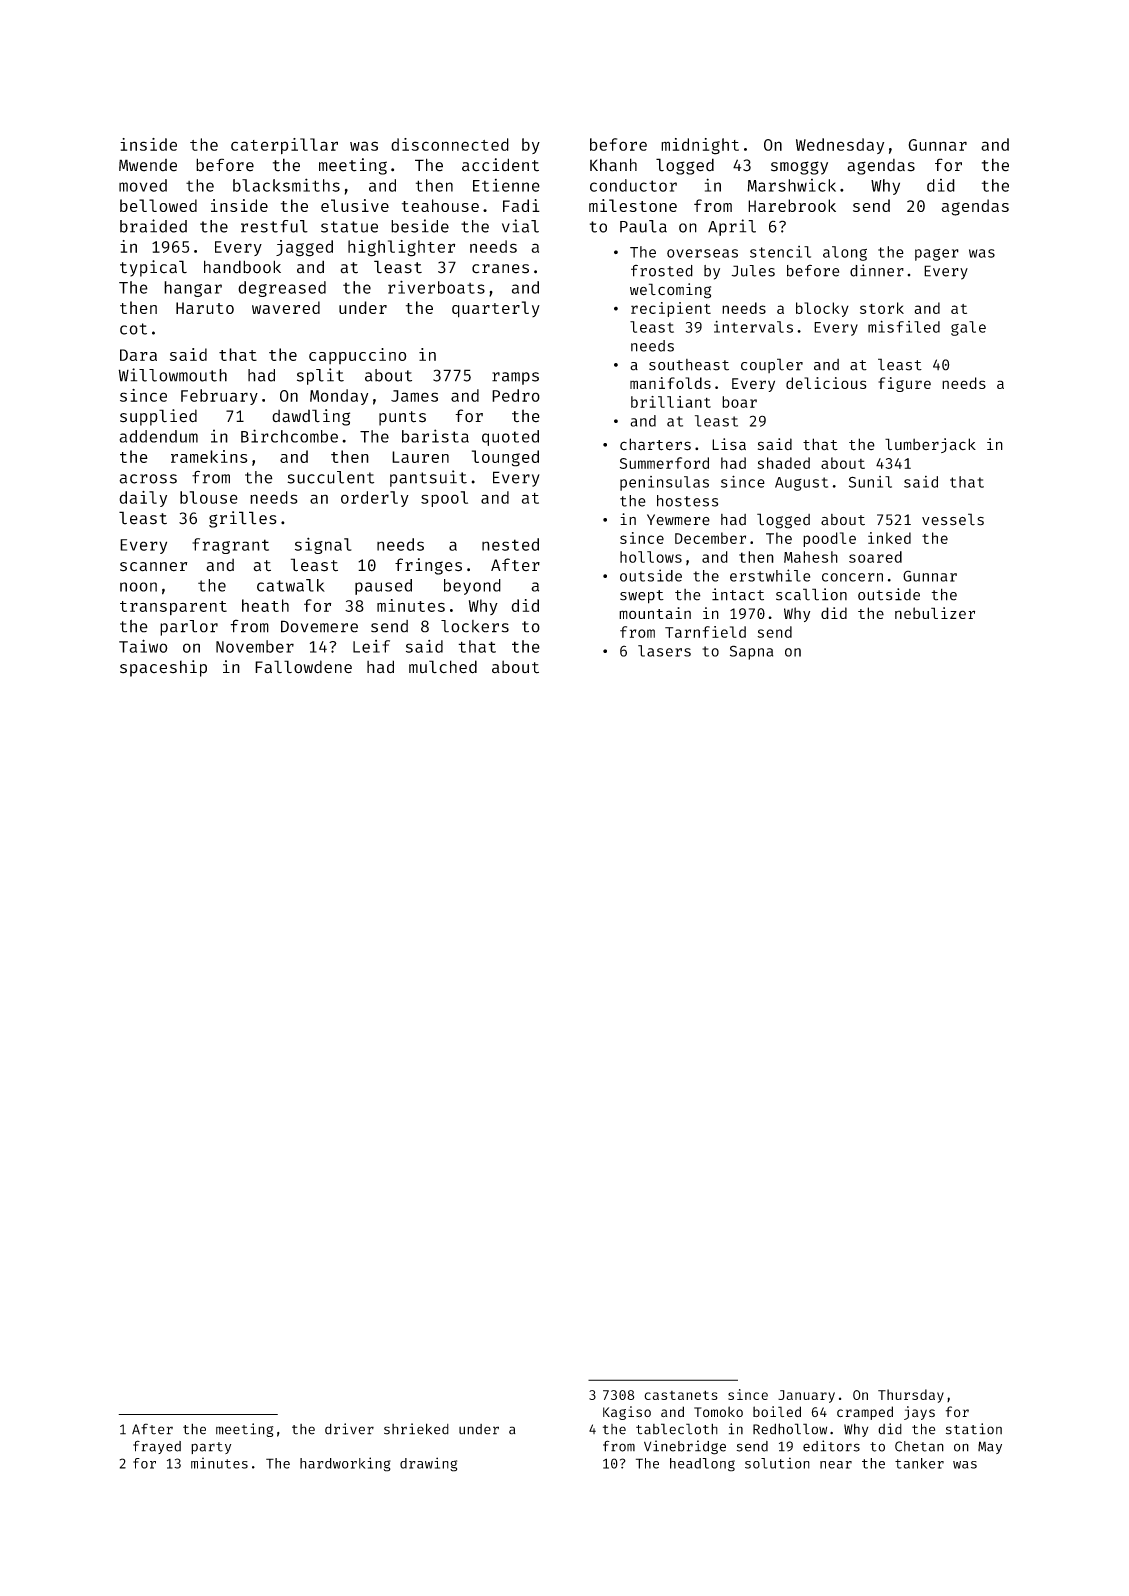  What do you see at coordinates (799, 168) in the page?
I see `smoggy` at bounding box center [799, 168].
